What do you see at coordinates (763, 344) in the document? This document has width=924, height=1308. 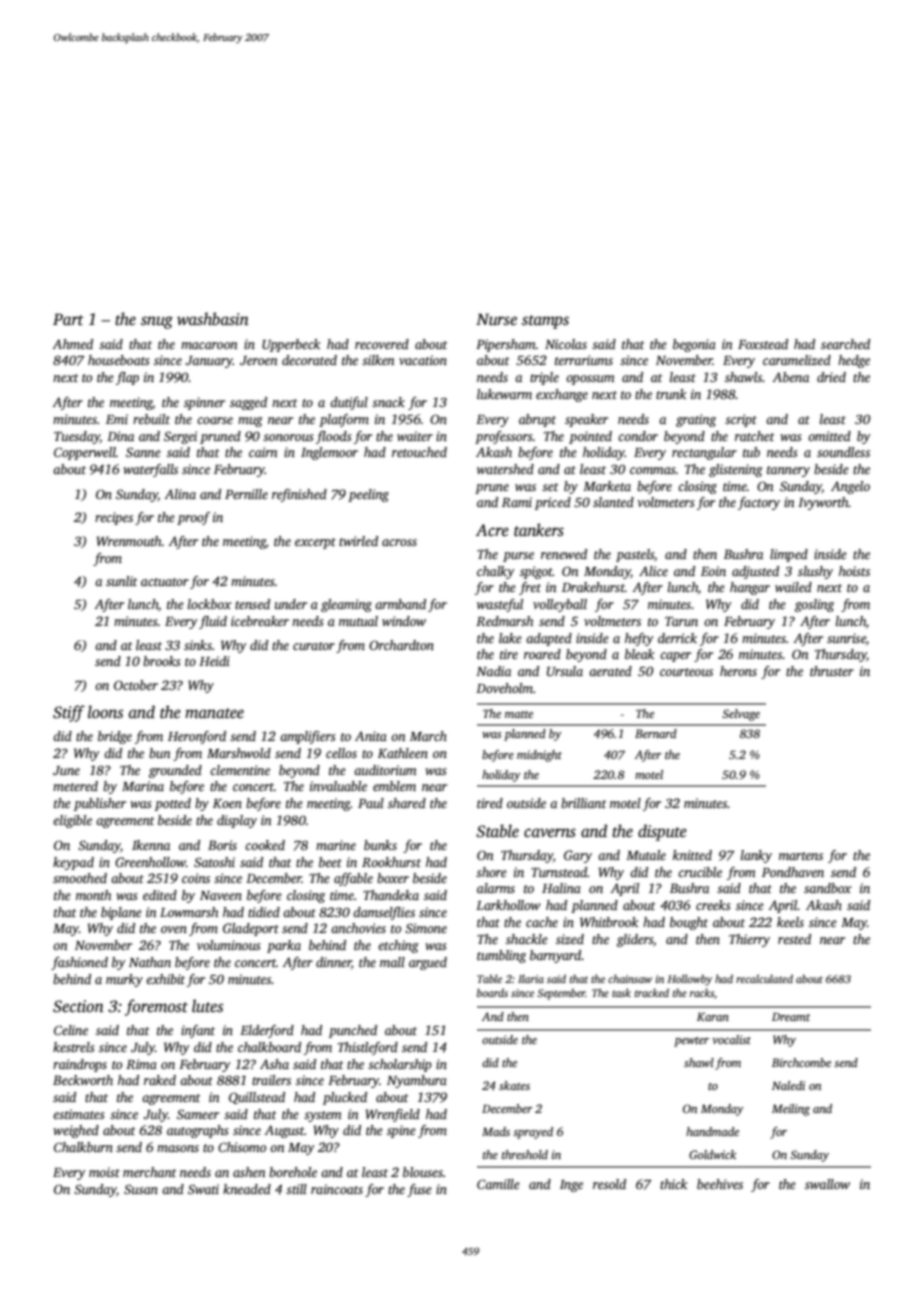 I see `Foxstead` at bounding box center [763, 344].
